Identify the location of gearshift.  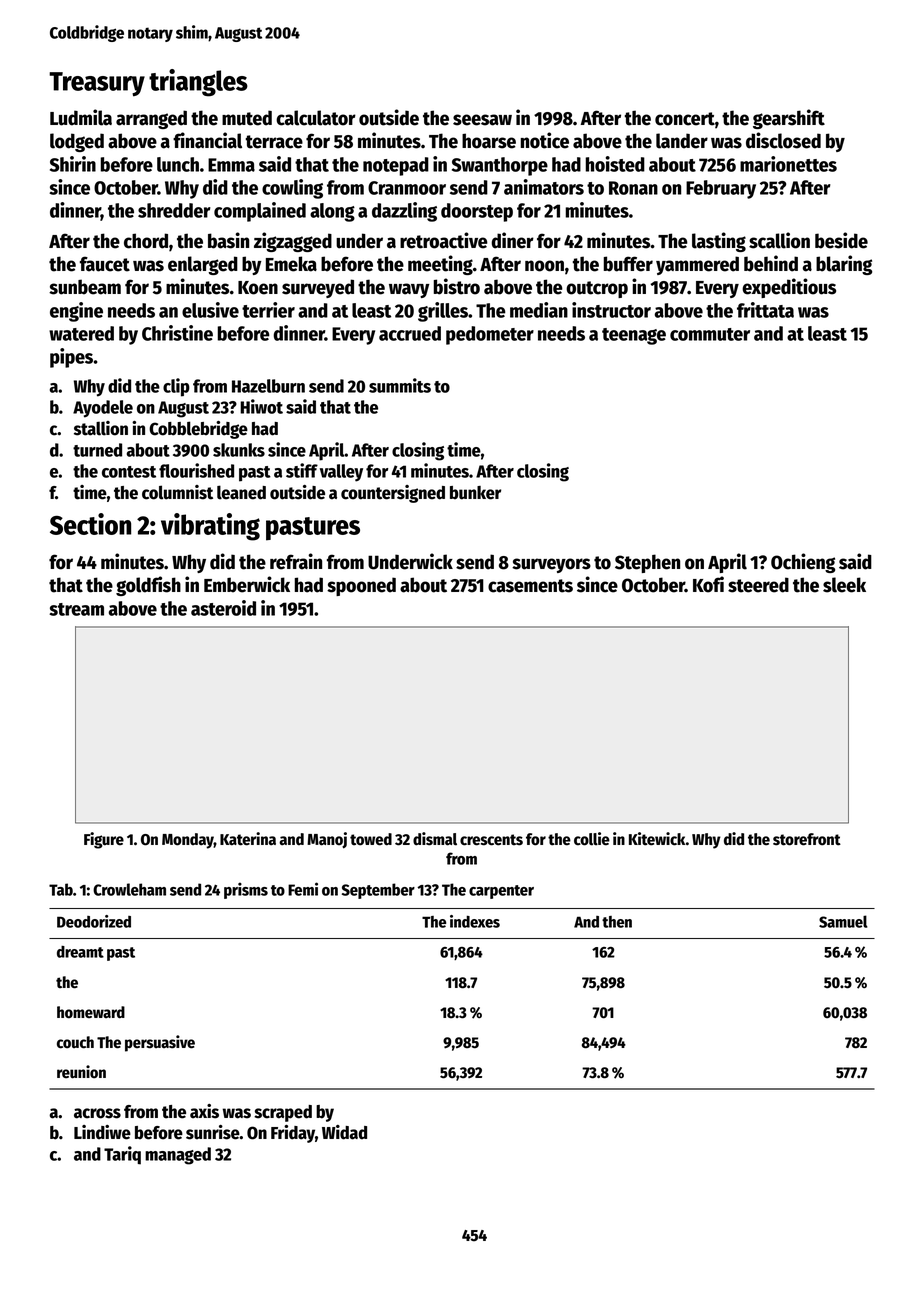
(789, 119).
